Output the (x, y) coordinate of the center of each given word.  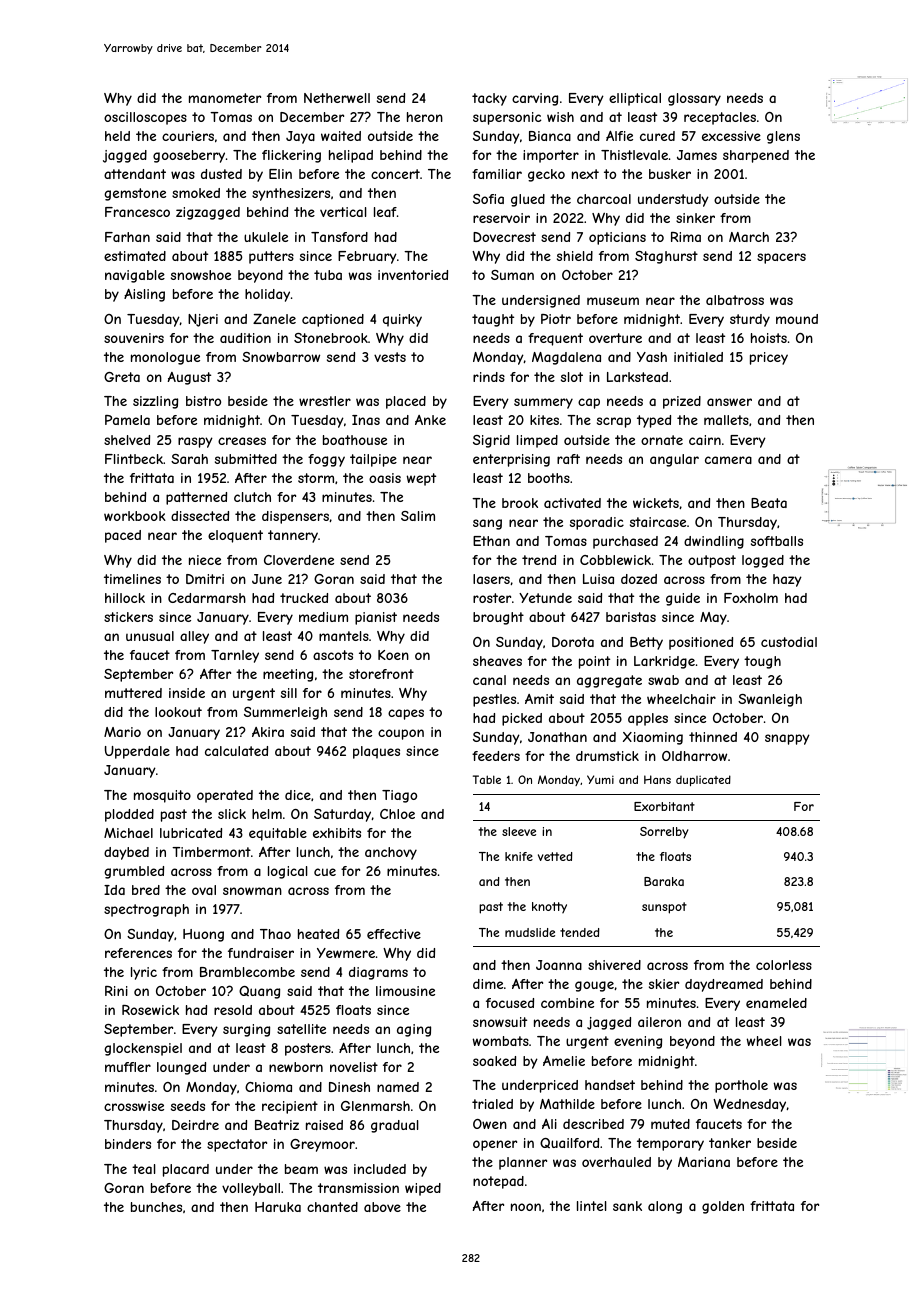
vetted (555, 856)
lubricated (191, 833)
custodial (789, 642)
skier (664, 984)
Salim (418, 516)
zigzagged (208, 213)
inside (187, 693)
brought (498, 618)
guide (683, 599)
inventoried (413, 275)
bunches (156, 1207)
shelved (127, 440)
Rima (686, 237)
